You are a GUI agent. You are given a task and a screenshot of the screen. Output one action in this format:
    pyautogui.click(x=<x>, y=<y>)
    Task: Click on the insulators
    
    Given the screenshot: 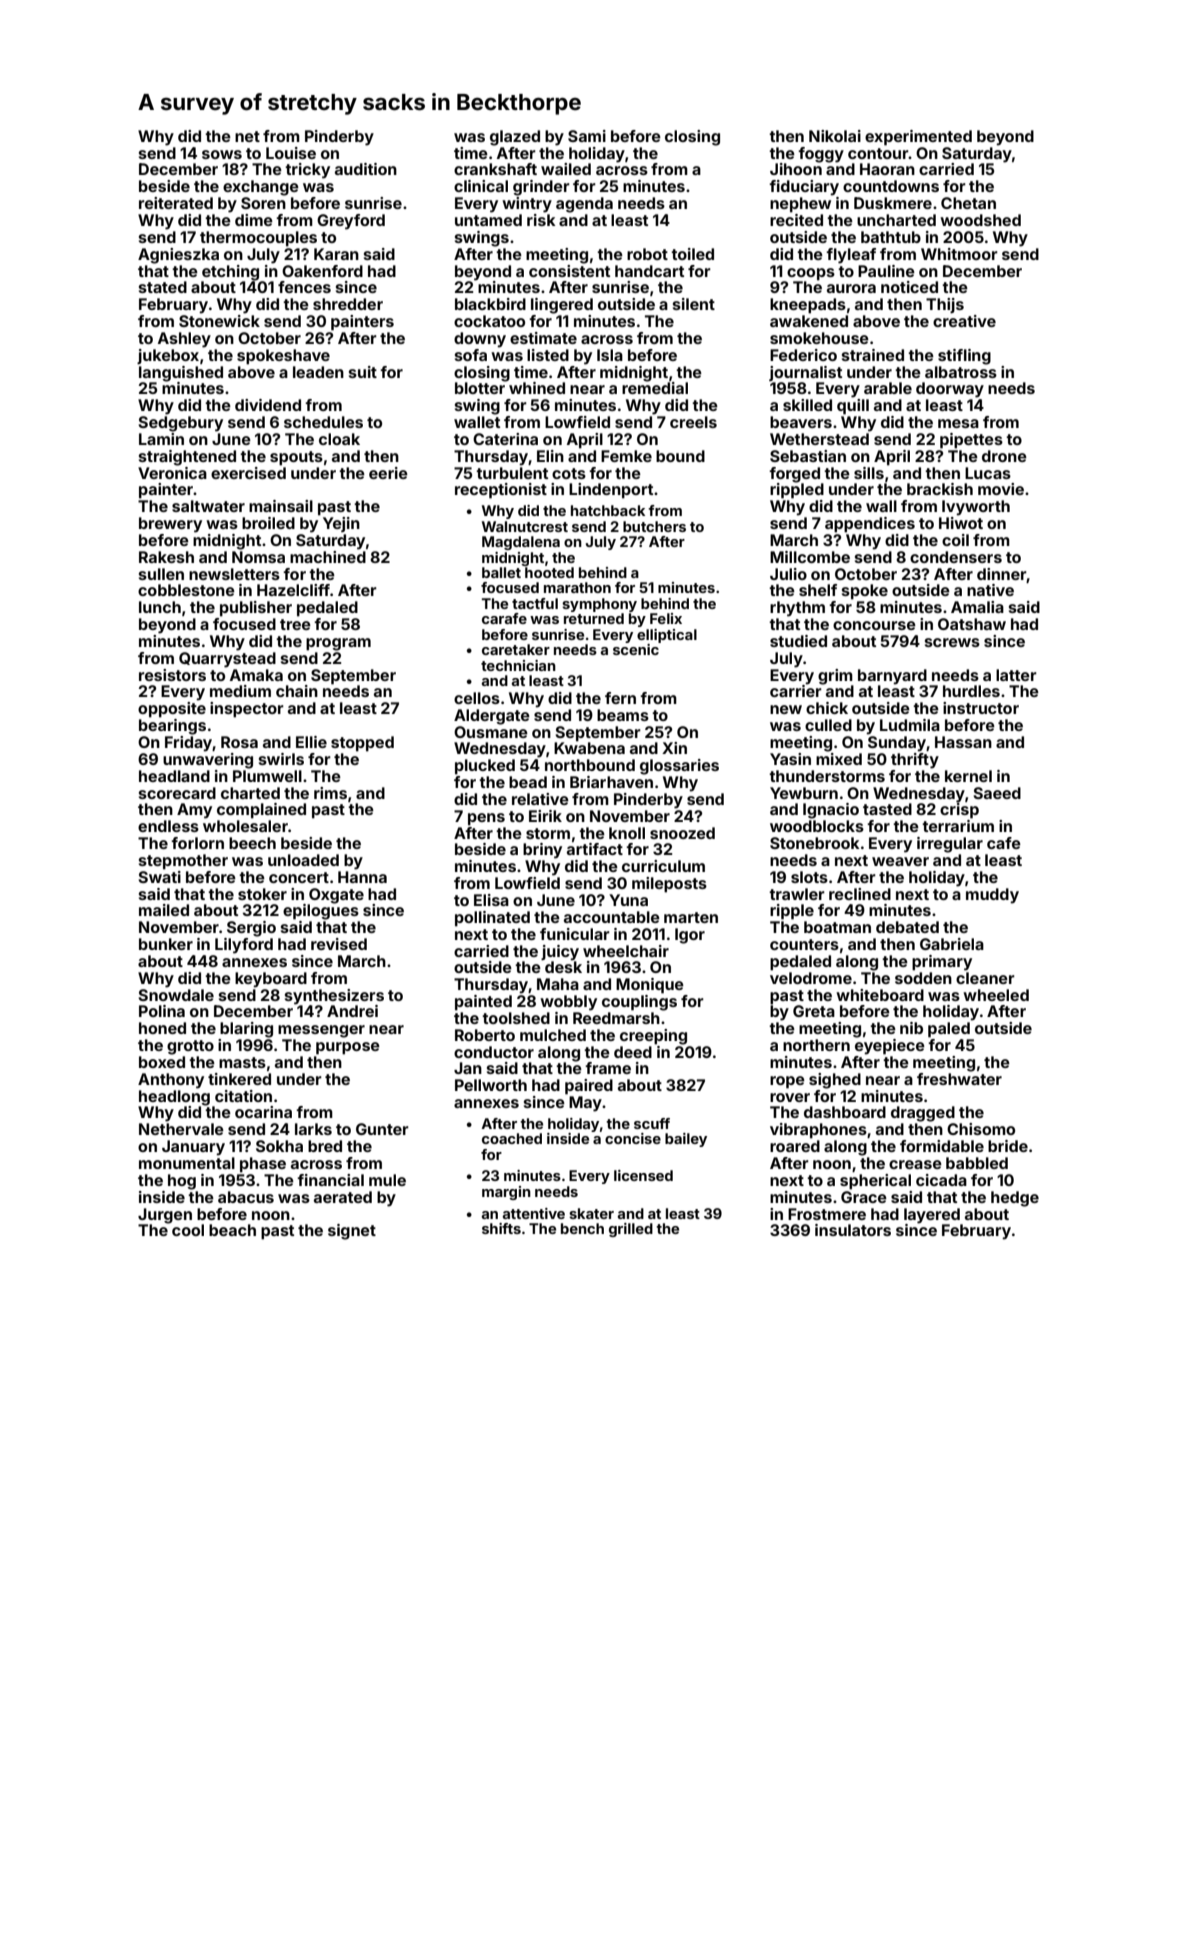 What is the action you would take?
    pyautogui.click(x=853, y=1230)
